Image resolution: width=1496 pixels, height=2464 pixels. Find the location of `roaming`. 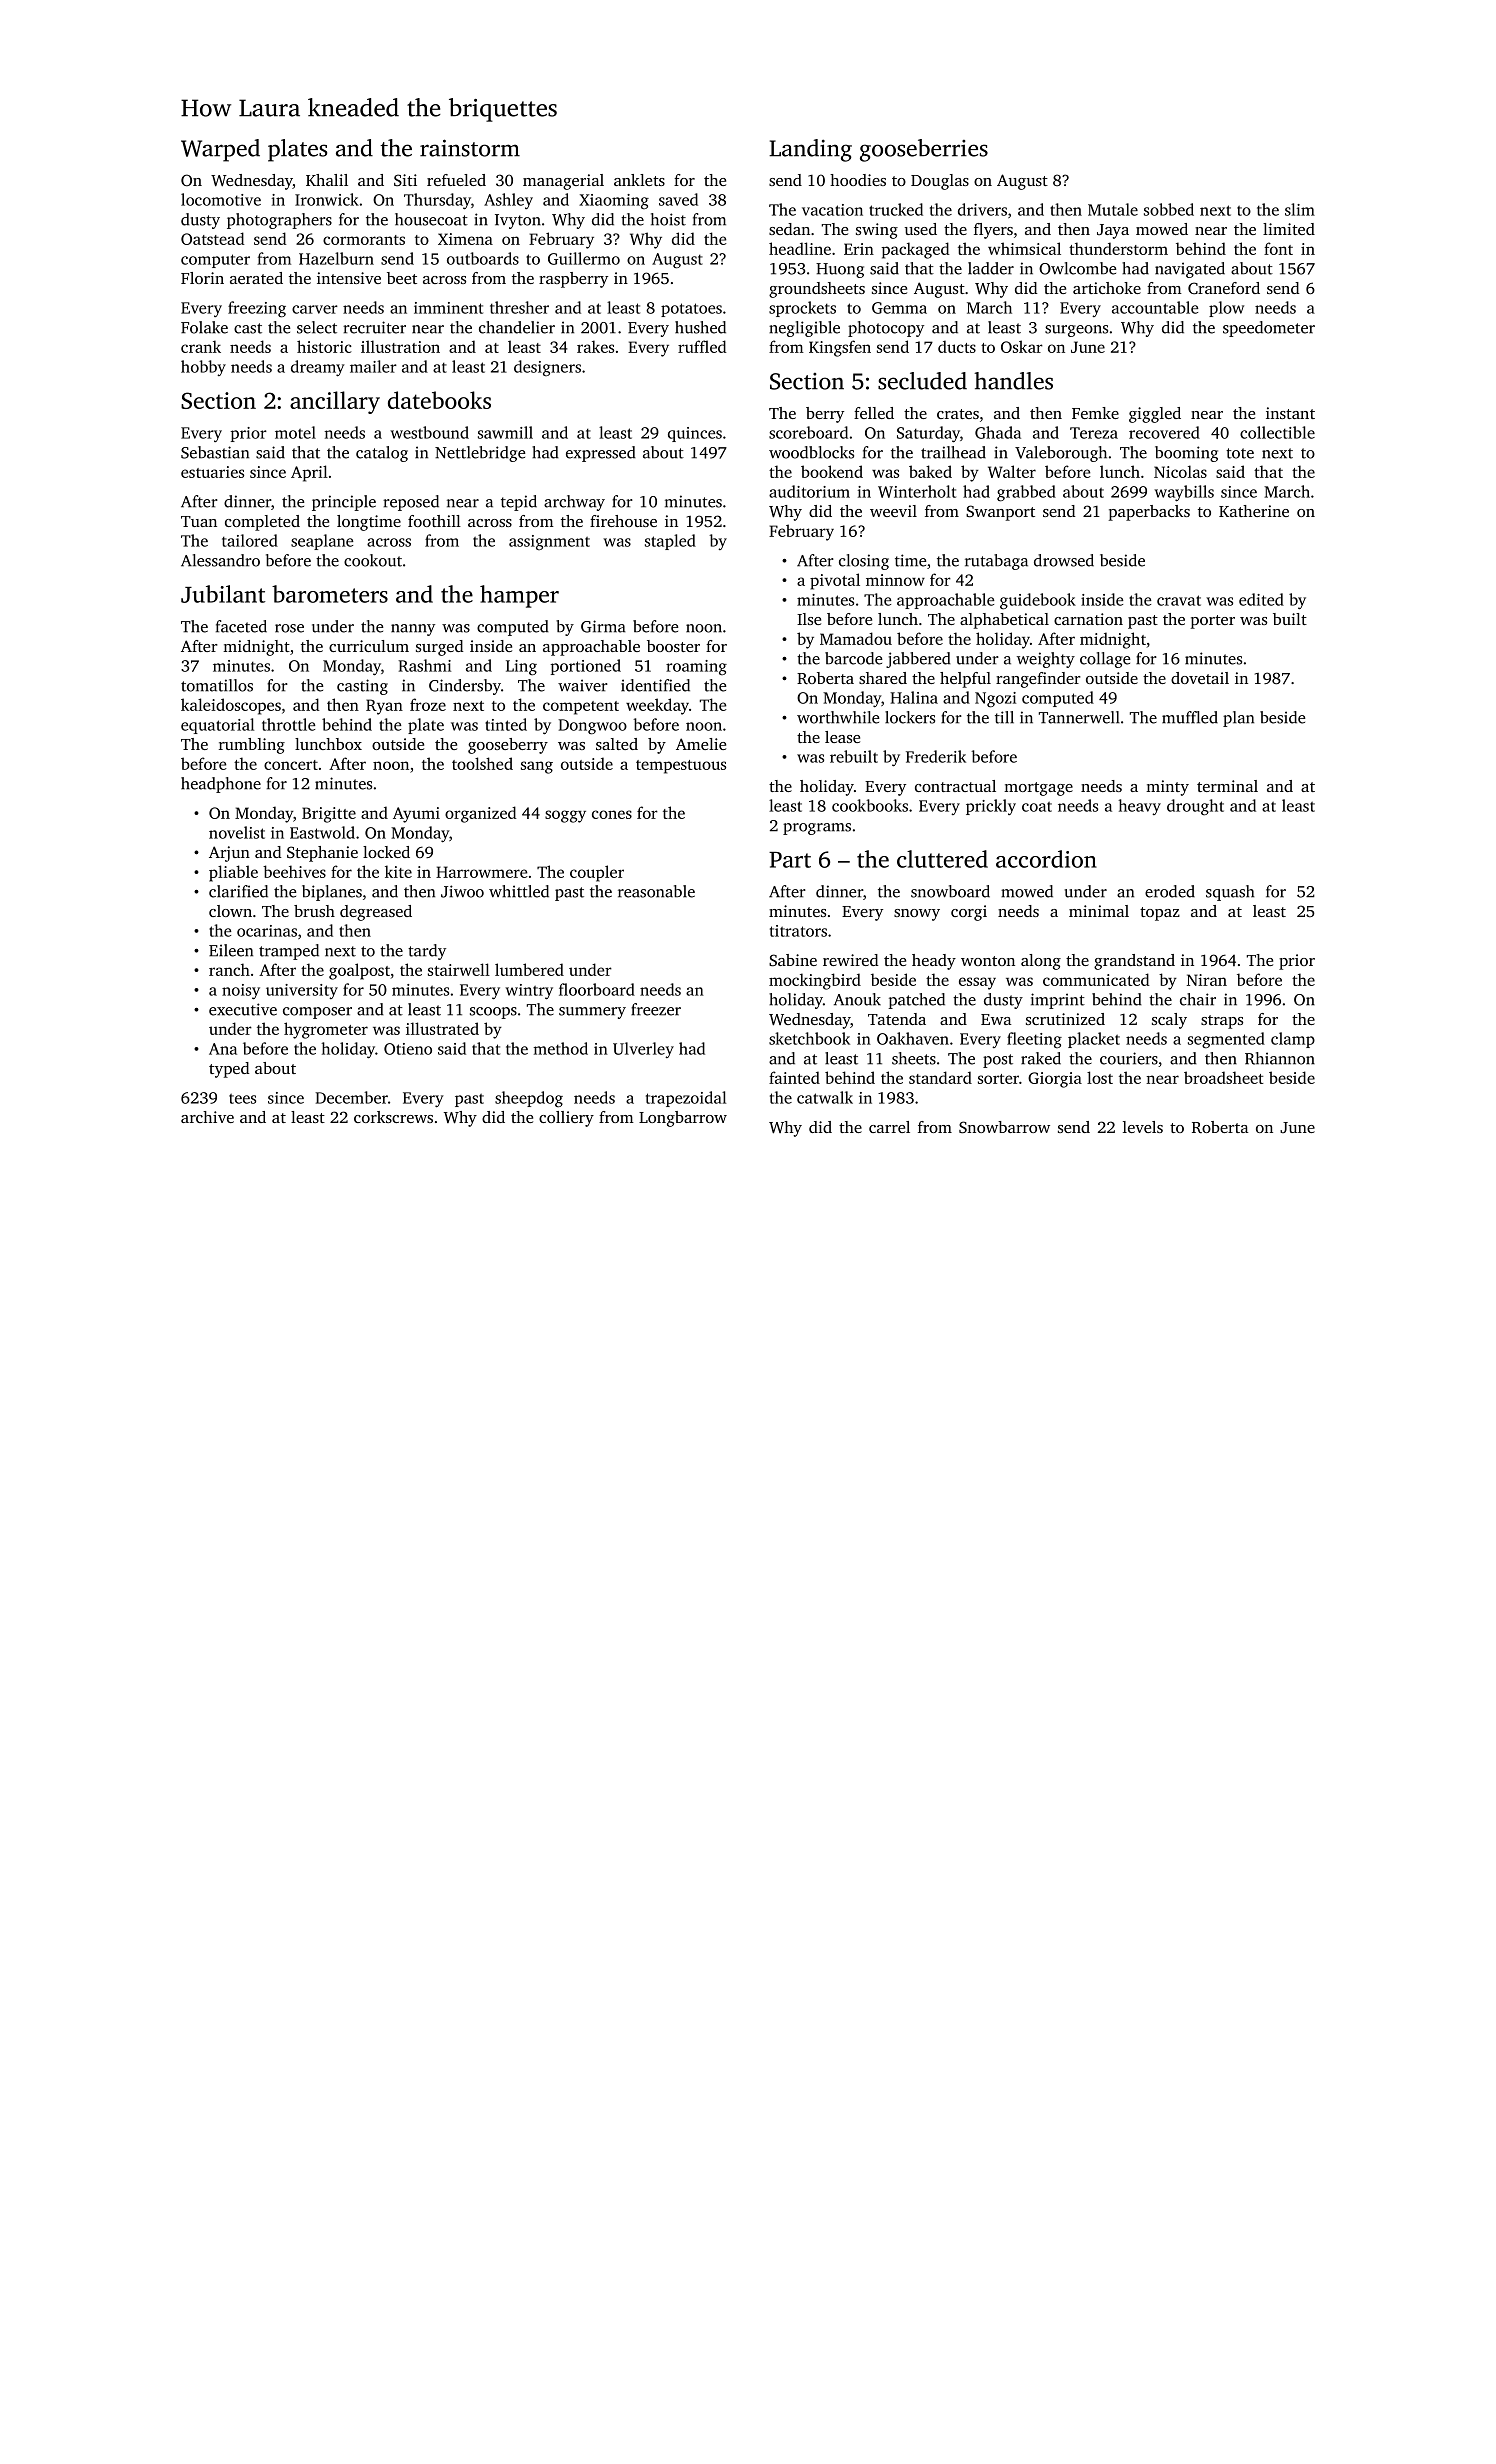

roaming is located at coordinates (696, 667).
